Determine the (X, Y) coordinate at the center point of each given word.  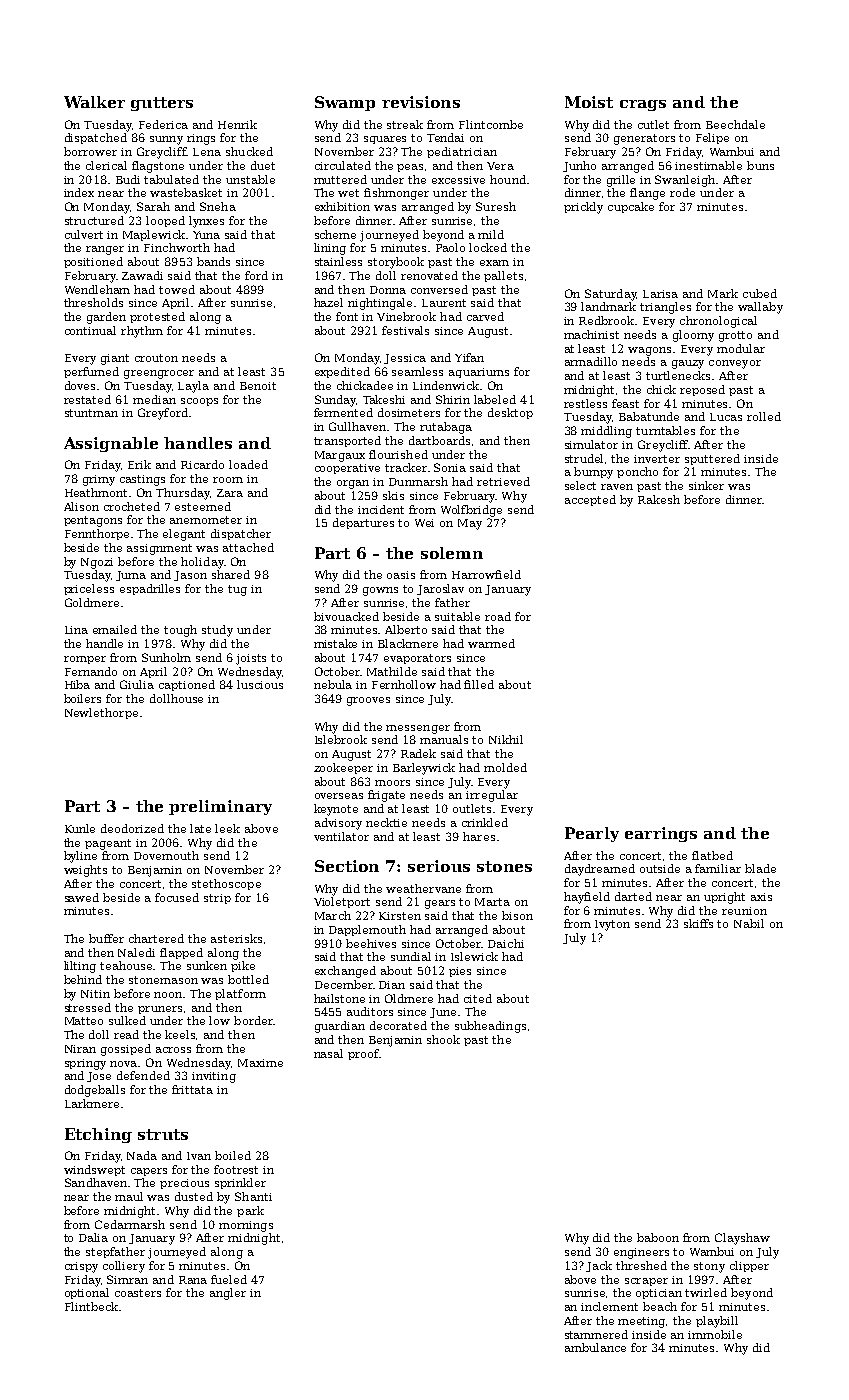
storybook (396, 263)
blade (760, 868)
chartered (156, 938)
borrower (90, 151)
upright (724, 898)
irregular (492, 796)
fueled (229, 1279)
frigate (386, 796)
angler (228, 1294)
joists (251, 659)
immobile (715, 1334)
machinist (591, 334)
